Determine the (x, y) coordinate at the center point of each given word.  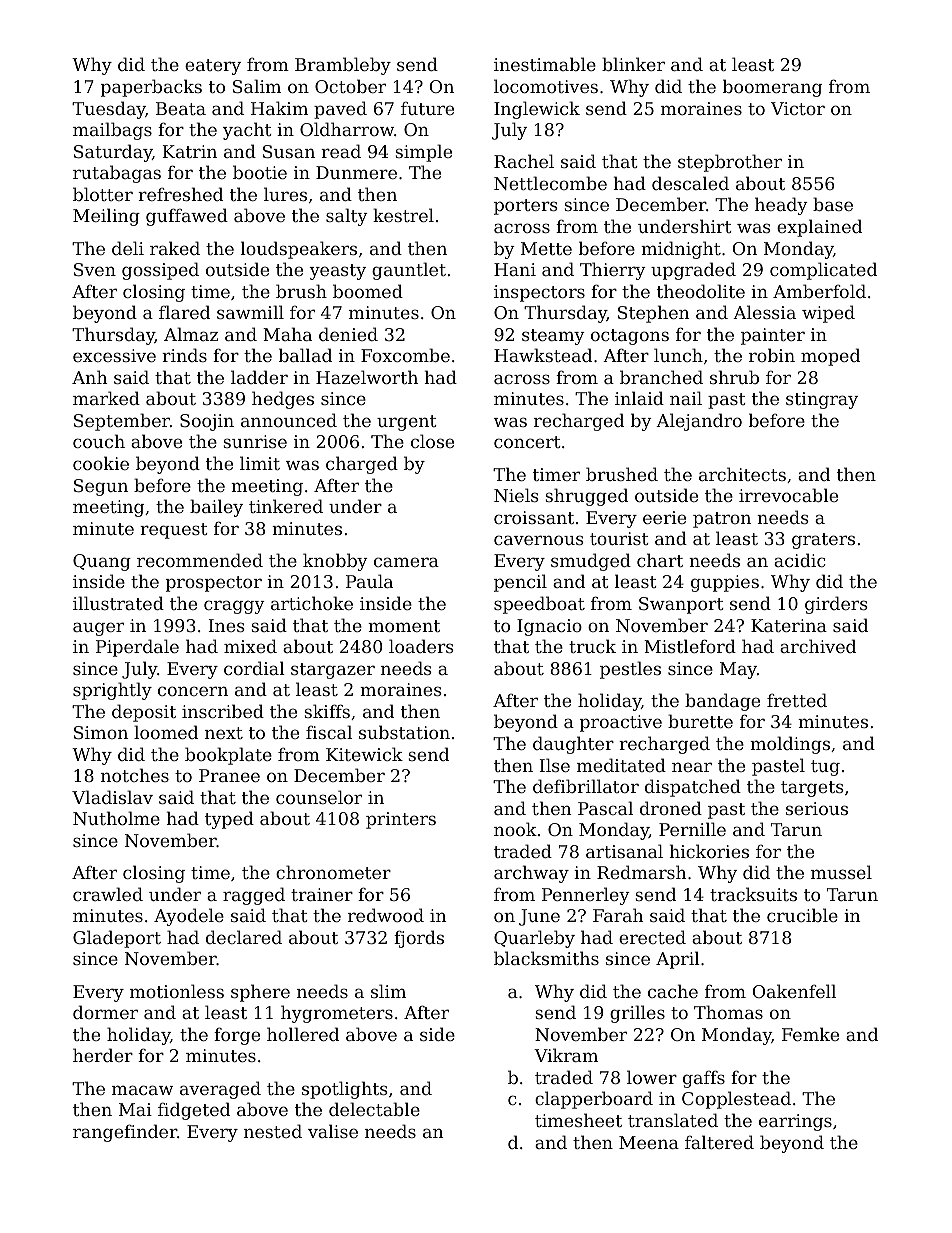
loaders (421, 646)
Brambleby (343, 66)
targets (812, 789)
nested (273, 1131)
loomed (166, 732)
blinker (633, 64)
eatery (213, 67)
